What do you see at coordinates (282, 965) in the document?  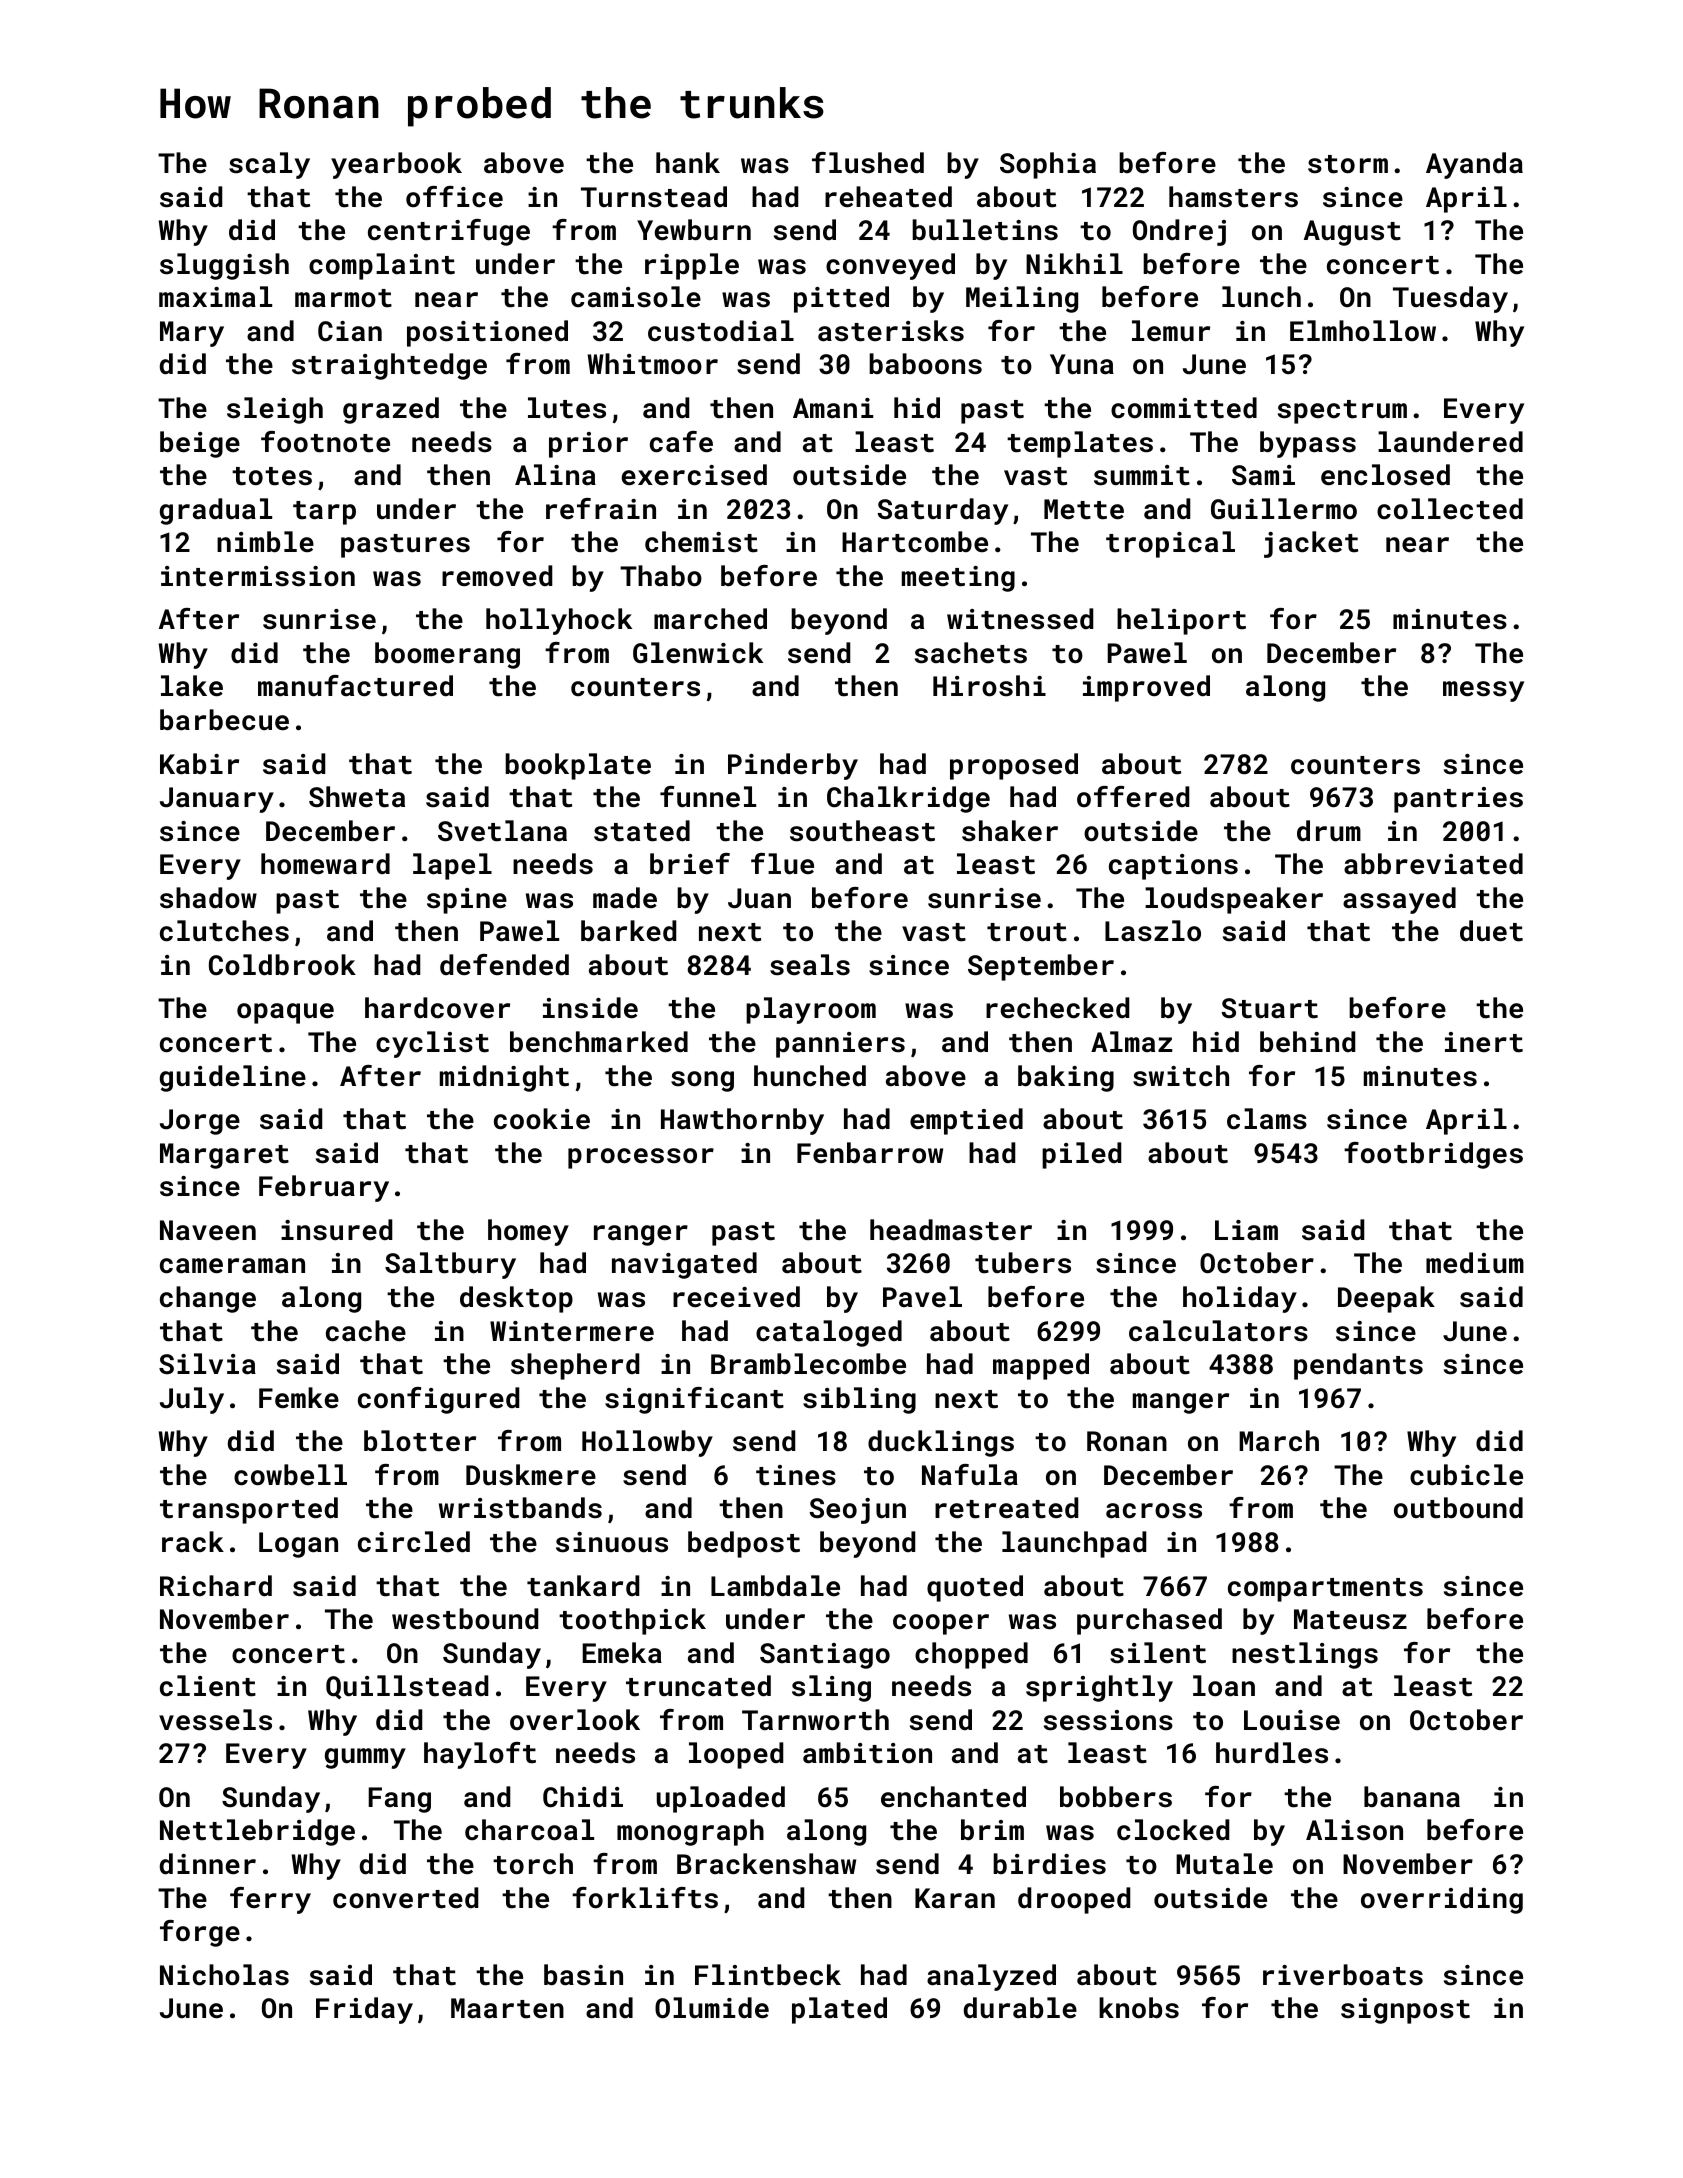 I see `Coldbrook` at bounding box center [282, 965].
